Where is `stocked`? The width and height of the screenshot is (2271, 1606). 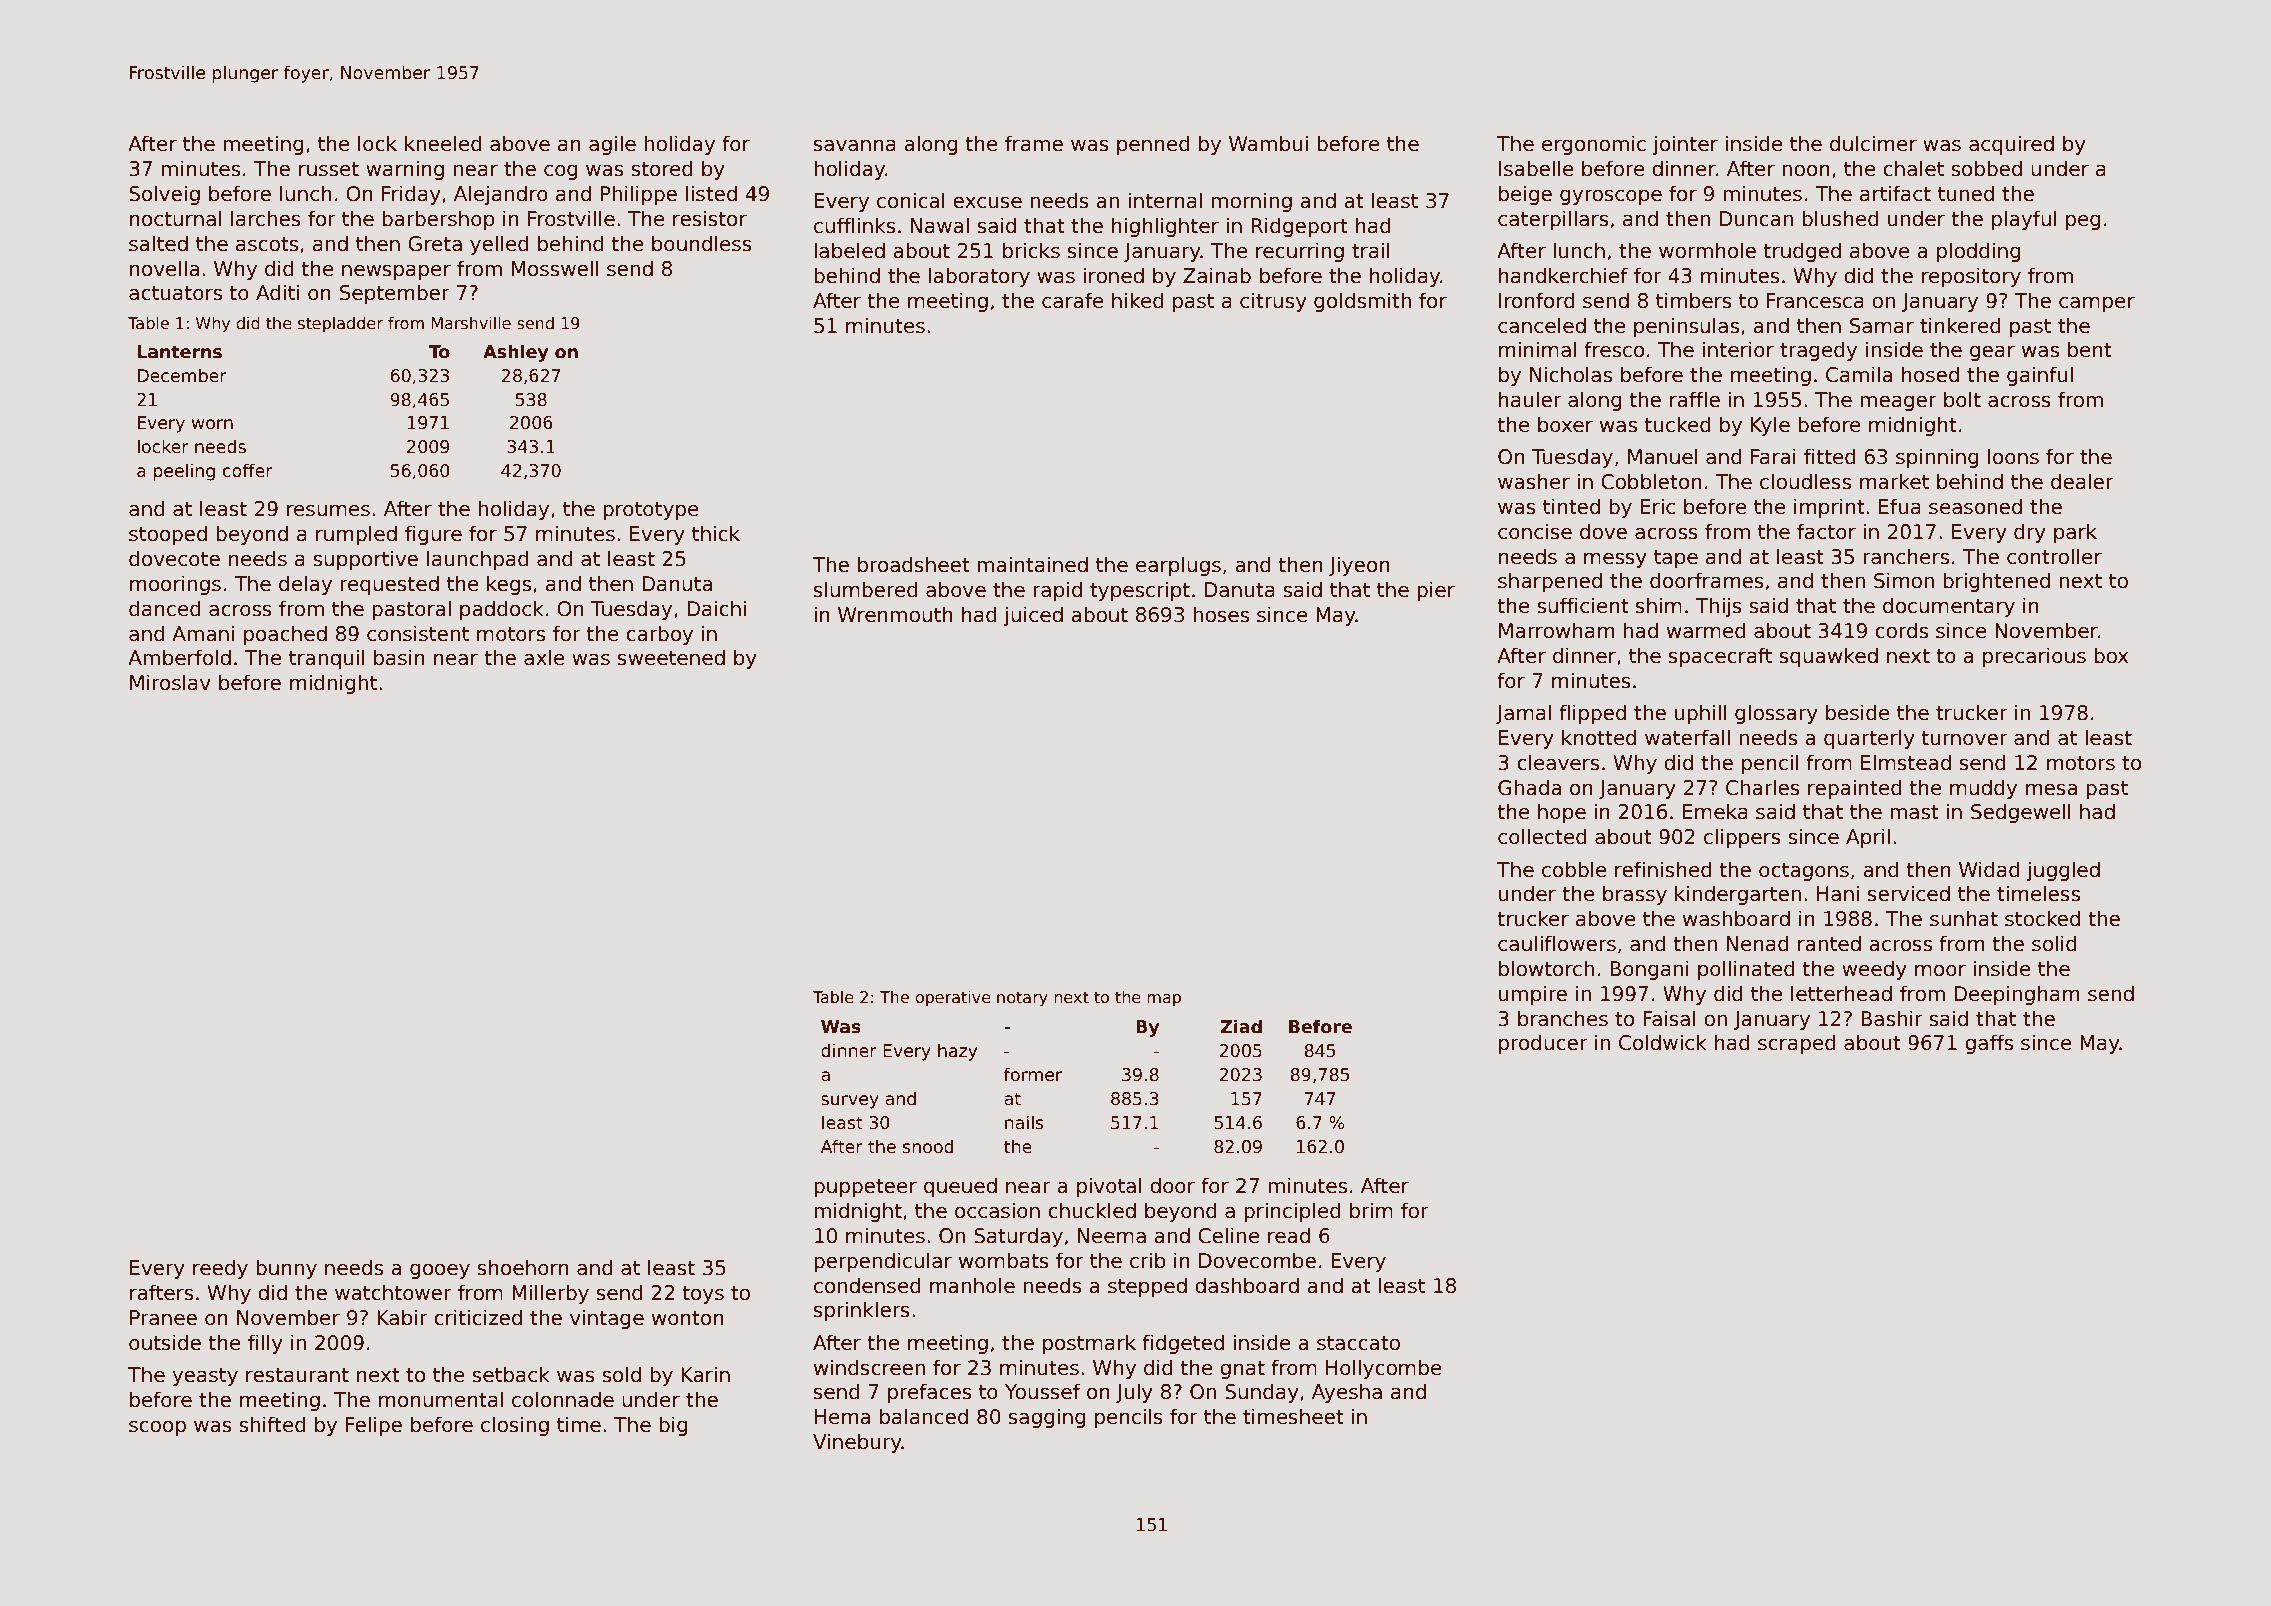
stocked is located at coordinates (2042, 918).
